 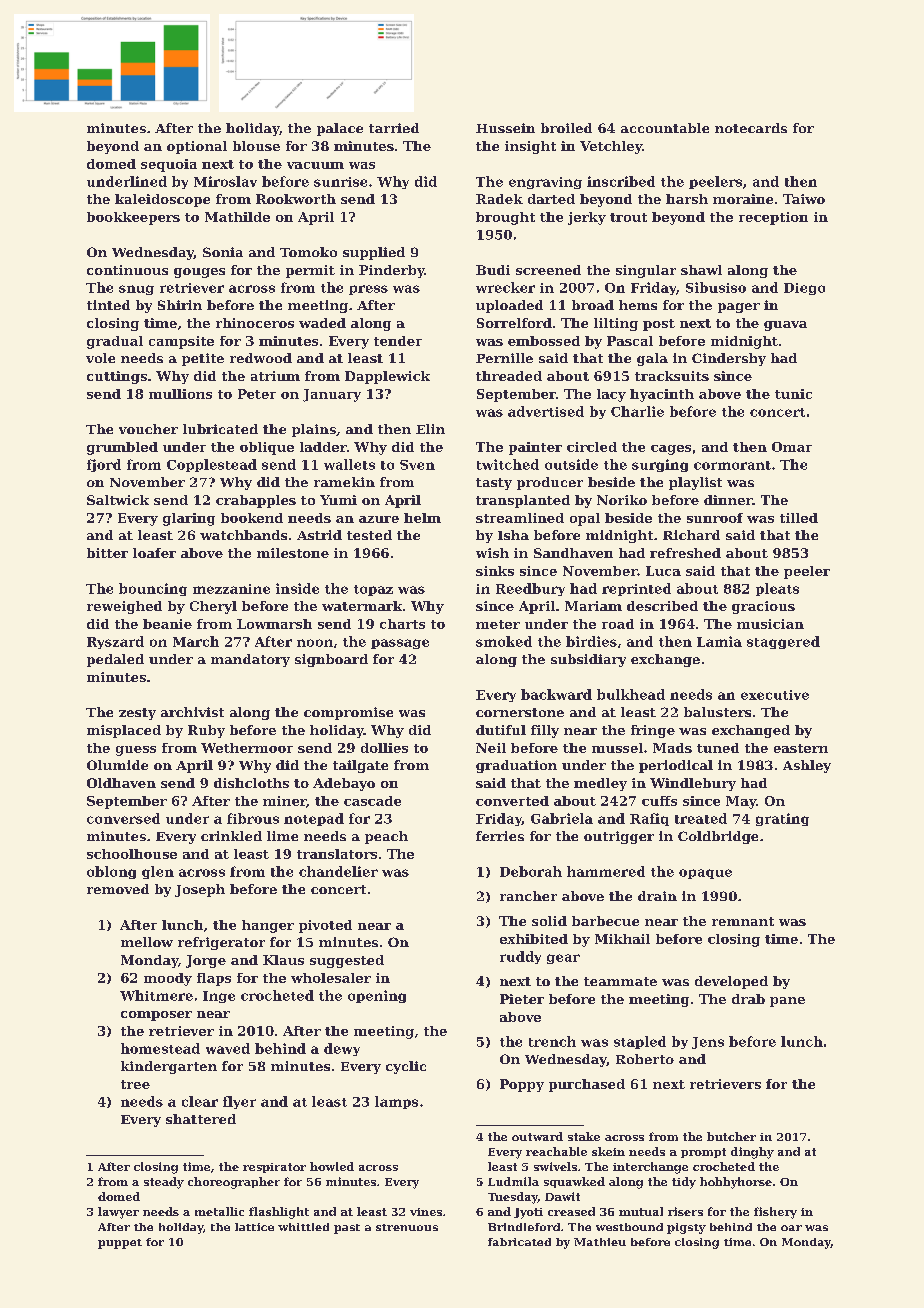 What do you see at coordinates (384, 748) in the image?
I see `dollies` at bounding box center [384, 748].
